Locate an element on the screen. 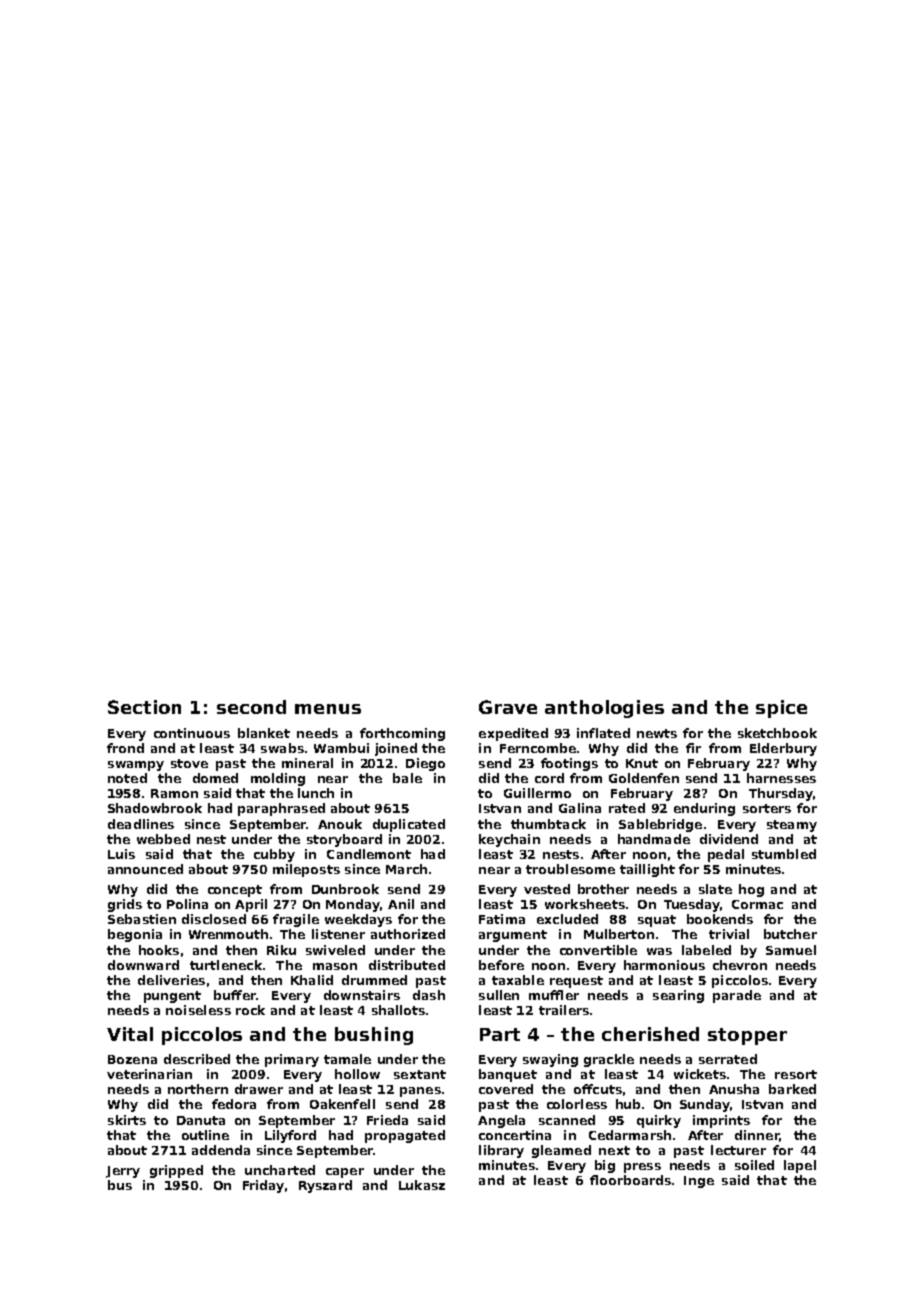 The image size is (924, 1308). grids is located at coordinates (125, 905).
